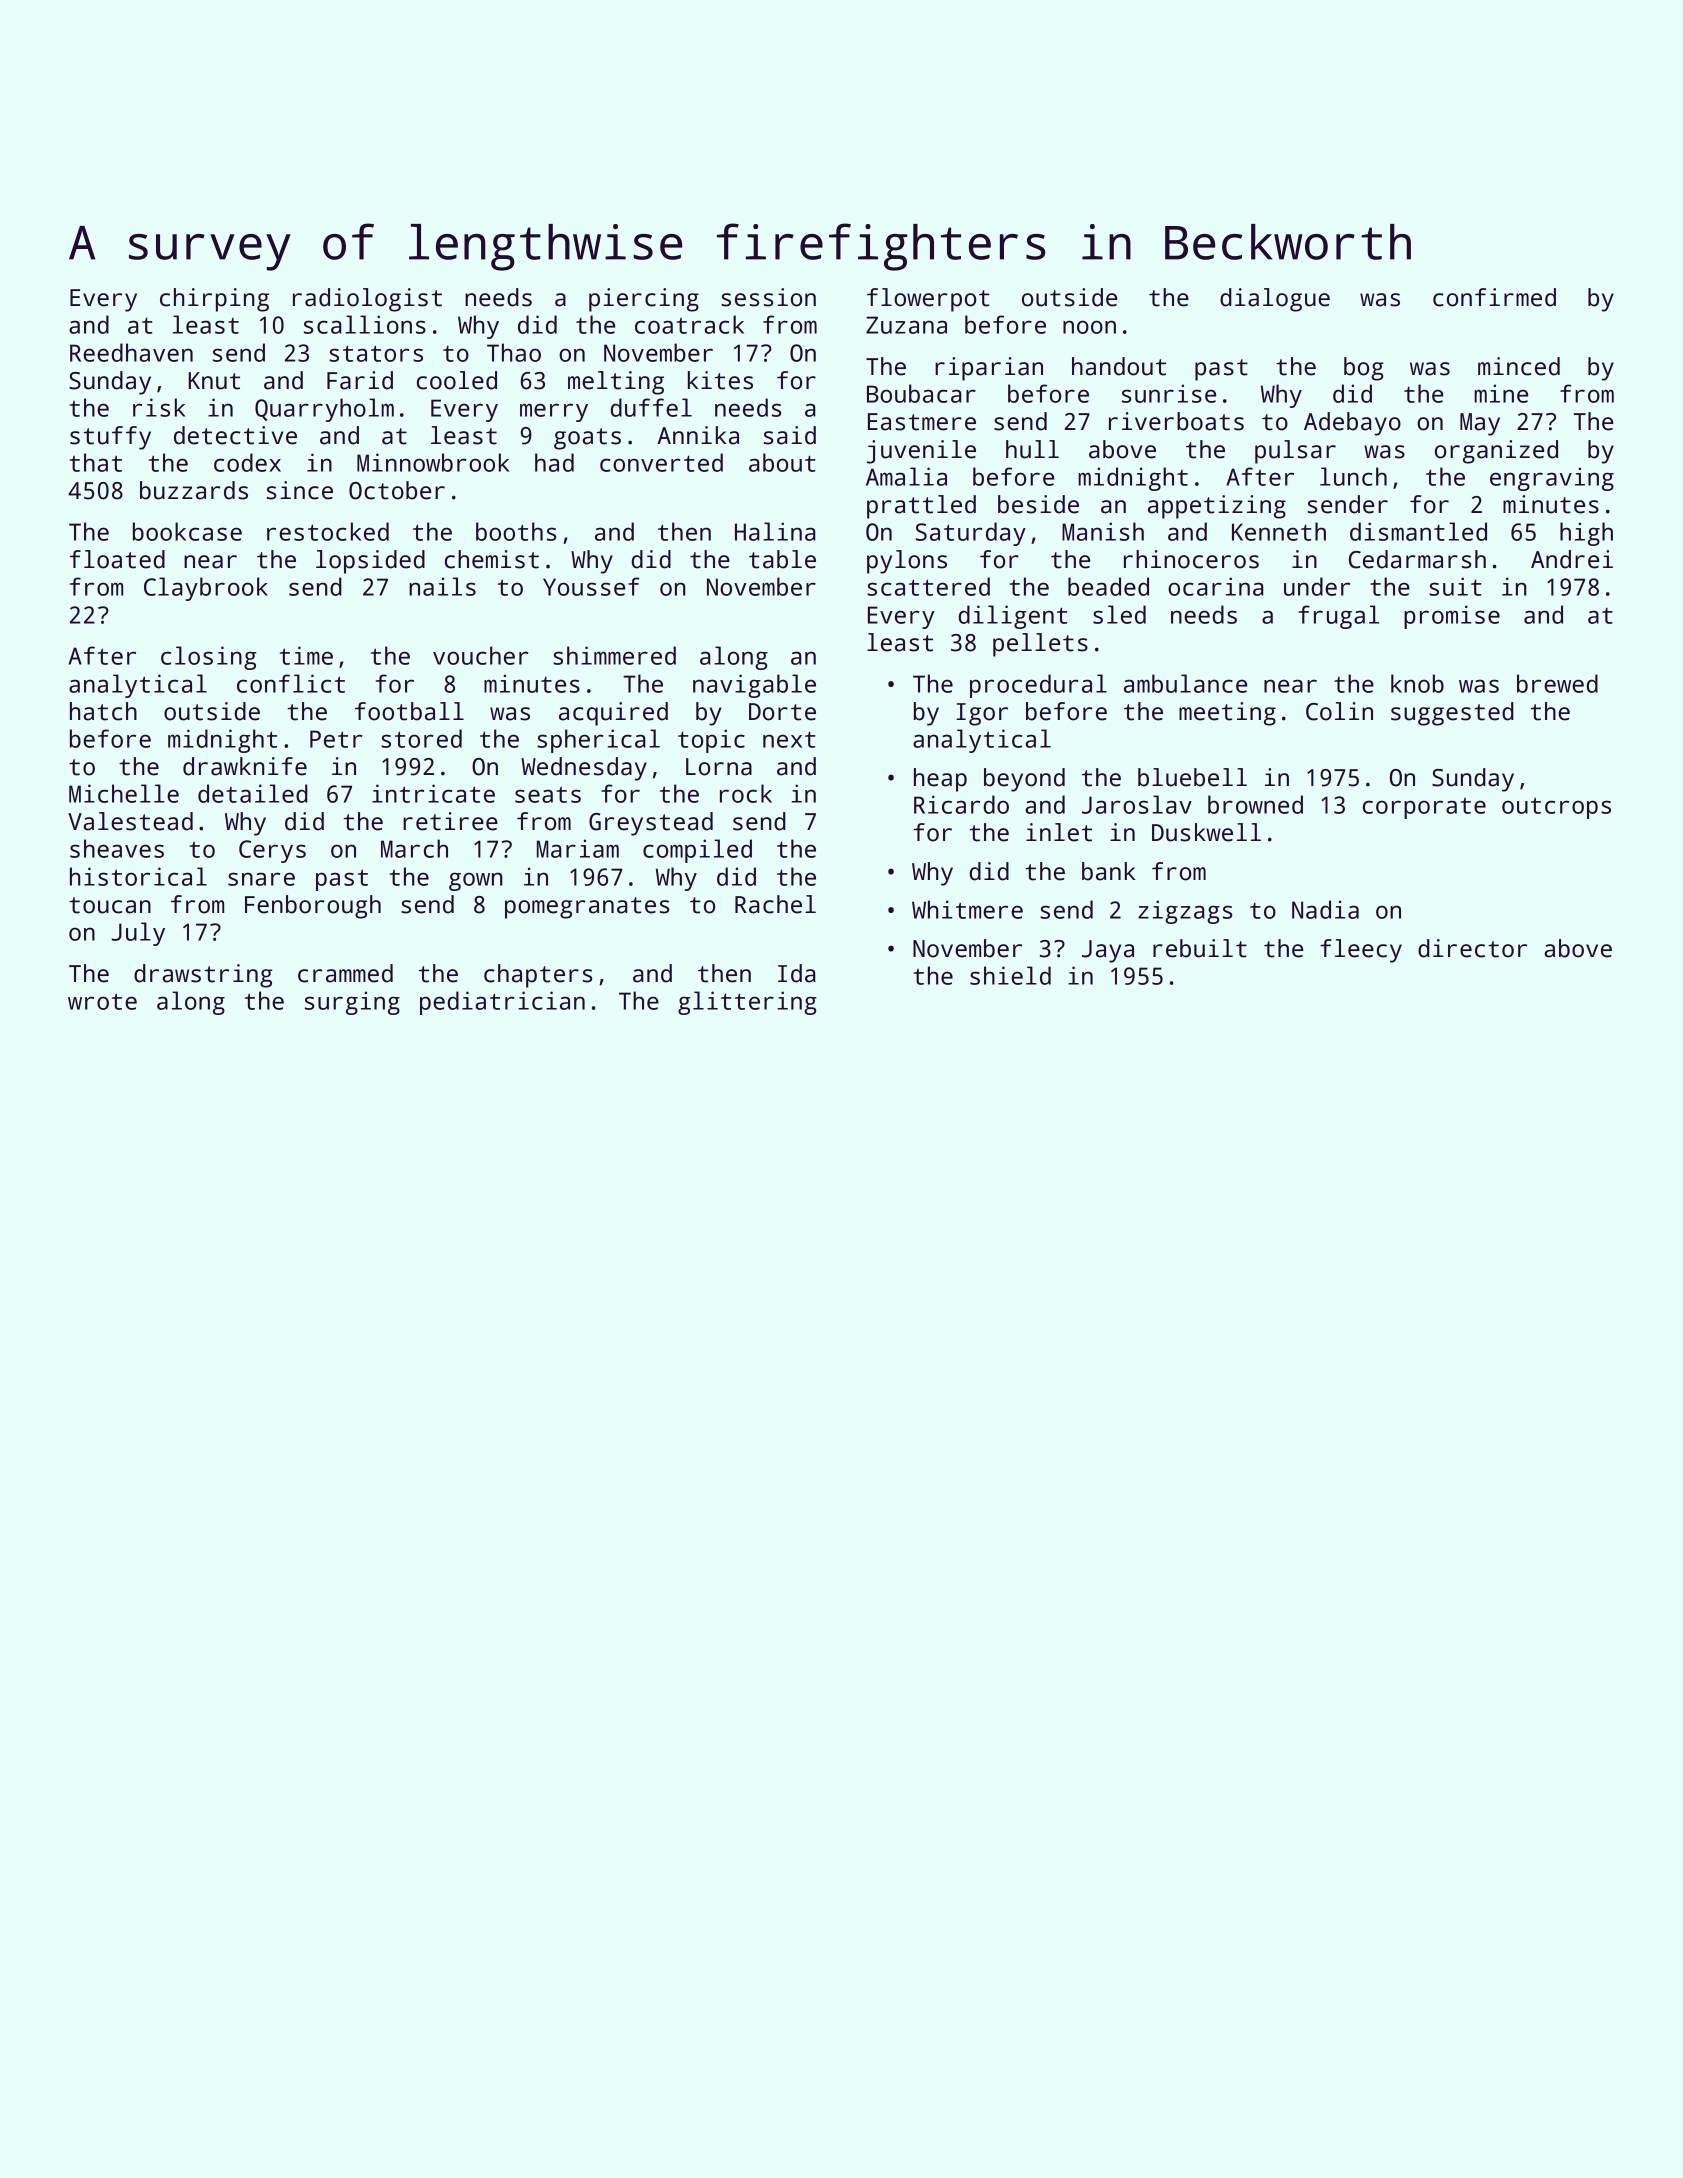 The image size is (1683, 2178). What do you see at coordinates (376, 353) in the document?
I see `stators` at bounding box center [376, 353].
